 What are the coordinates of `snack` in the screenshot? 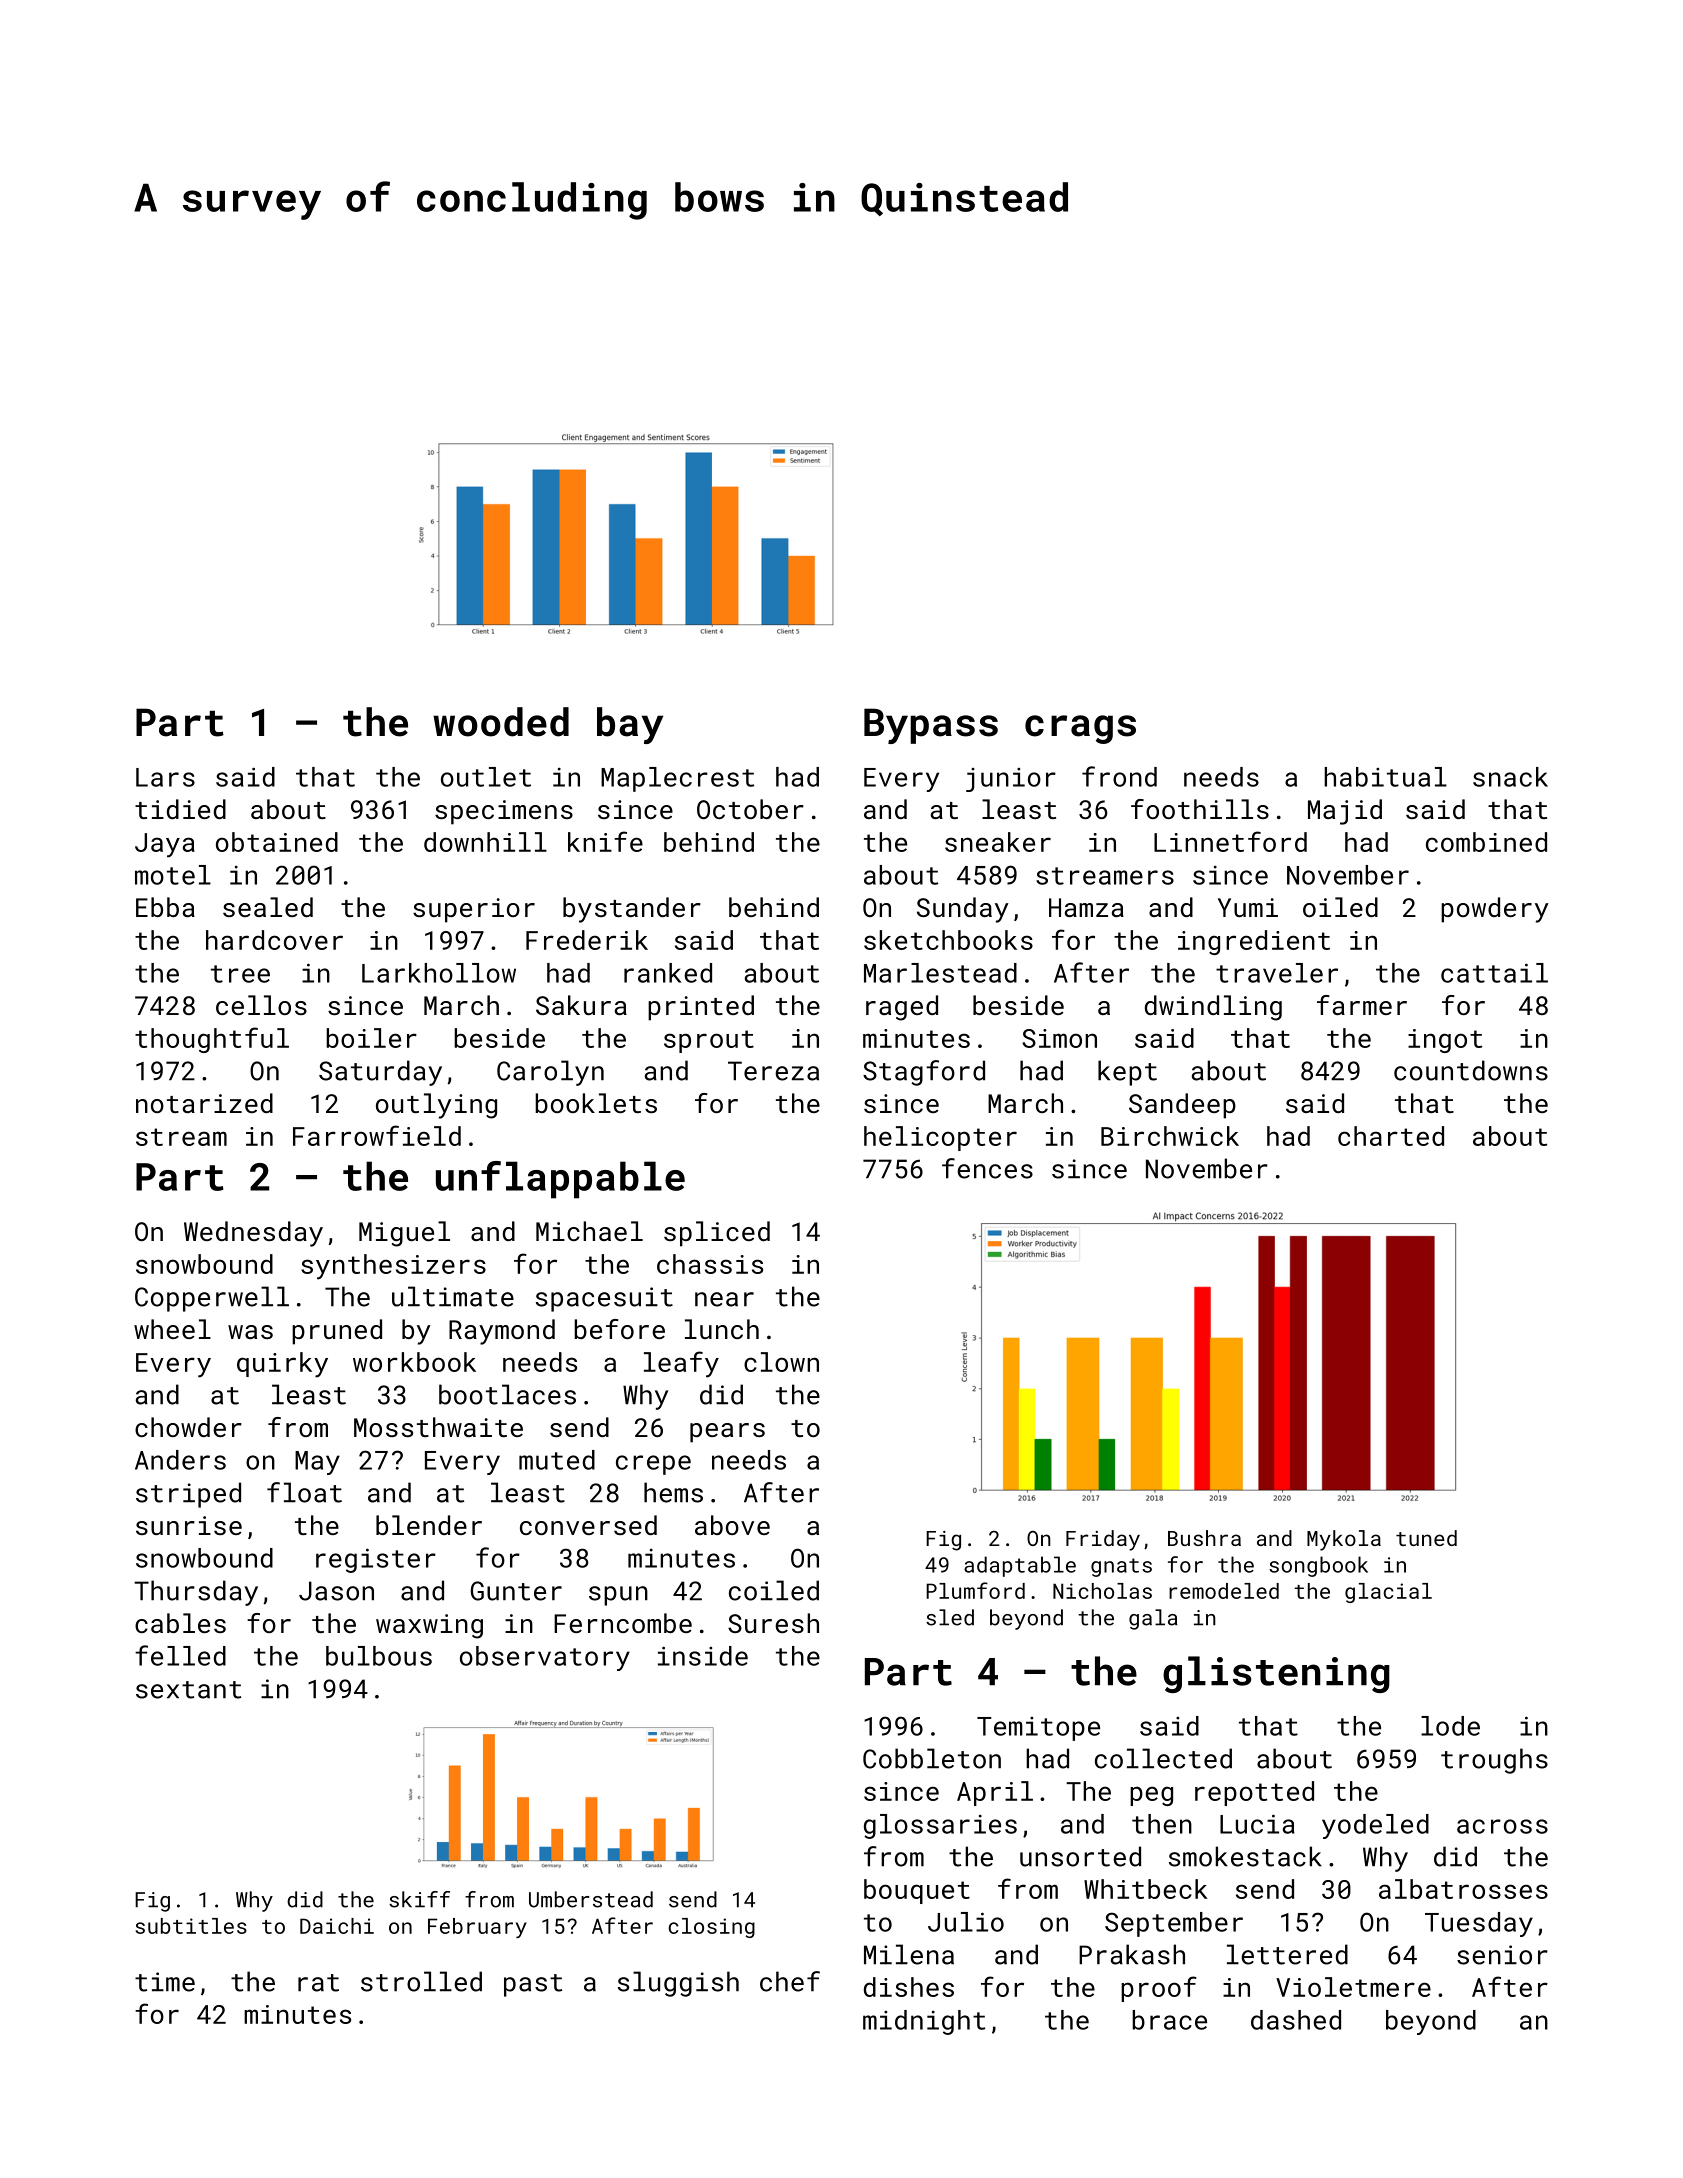 It's located at (1510, 777).
